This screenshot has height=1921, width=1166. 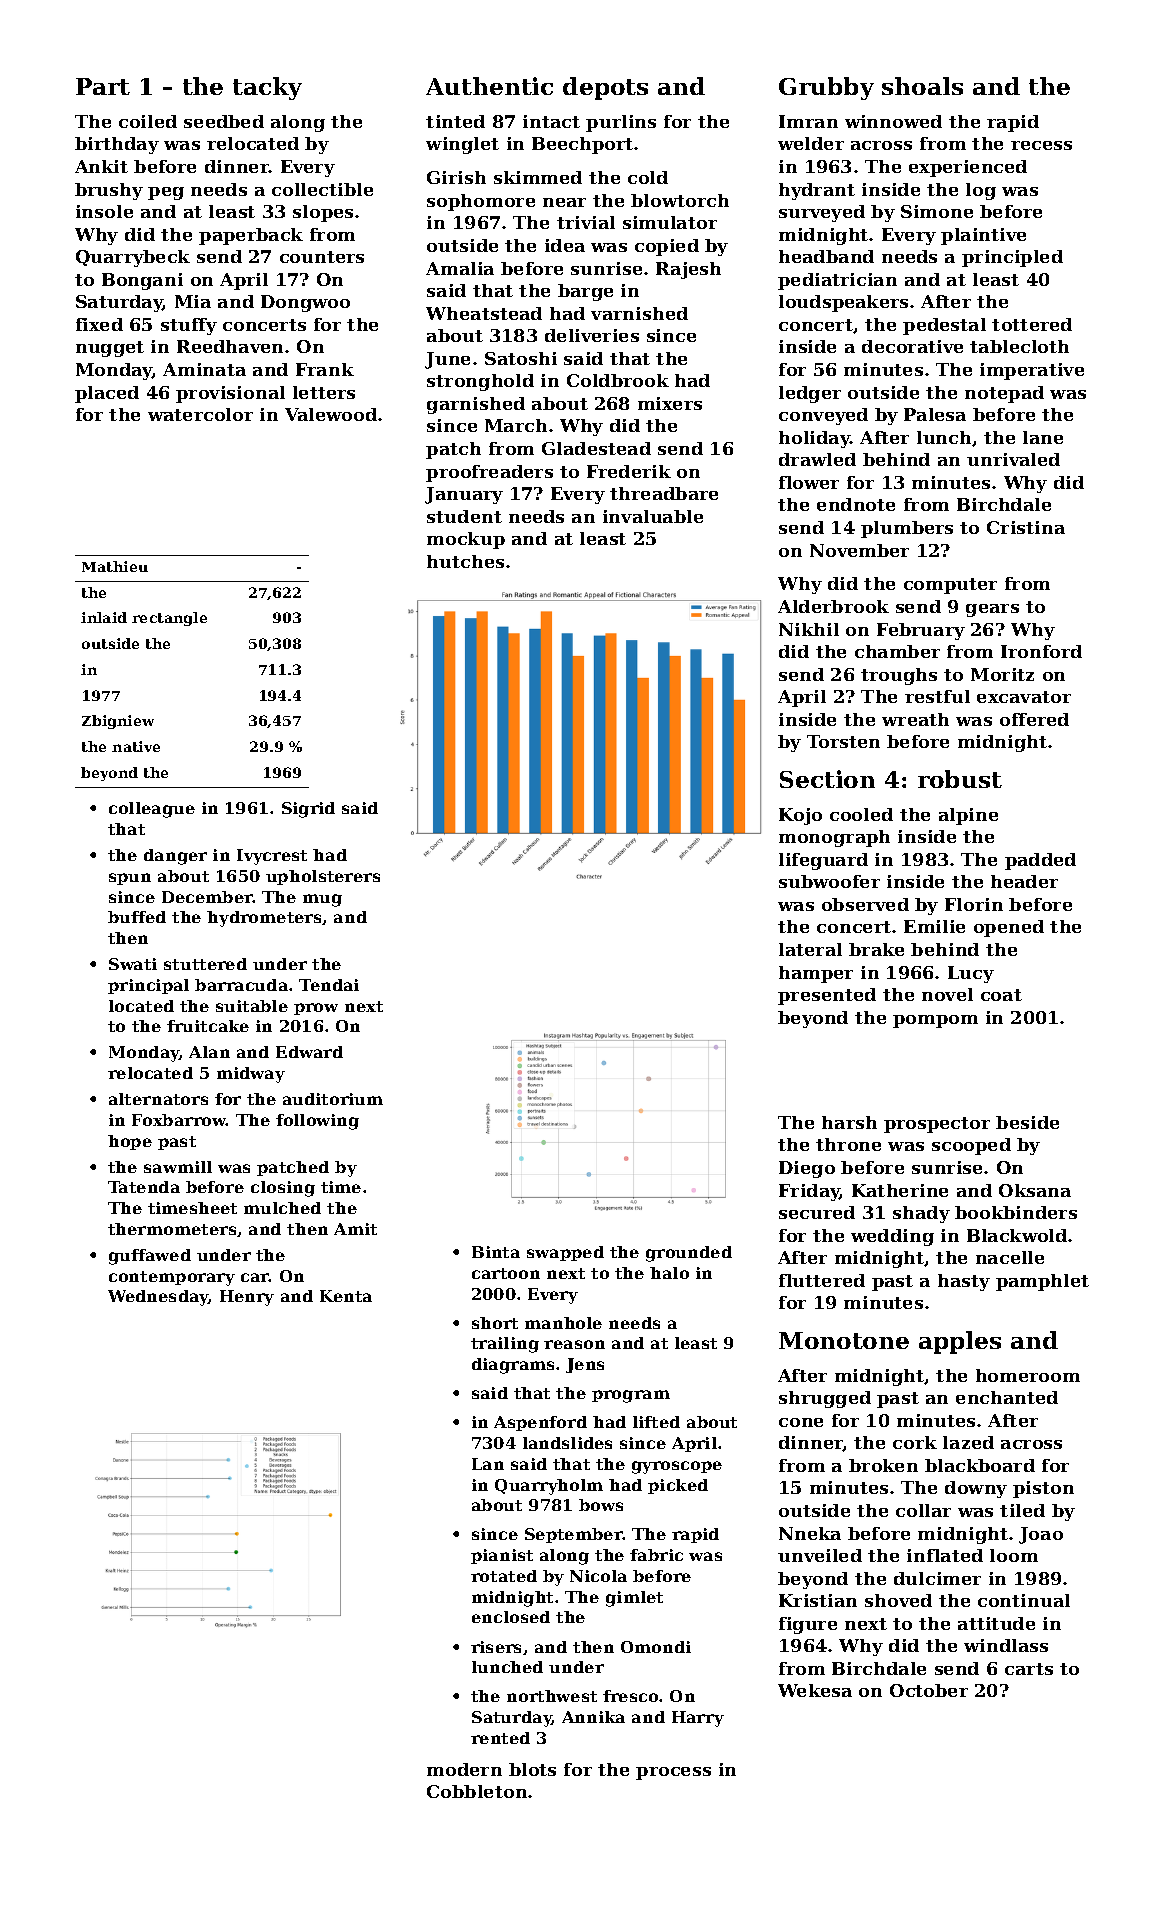 What do you see at coordinates (267, 88) in the screenshot?
I see `tacky` at bounding box center [267, 88].
